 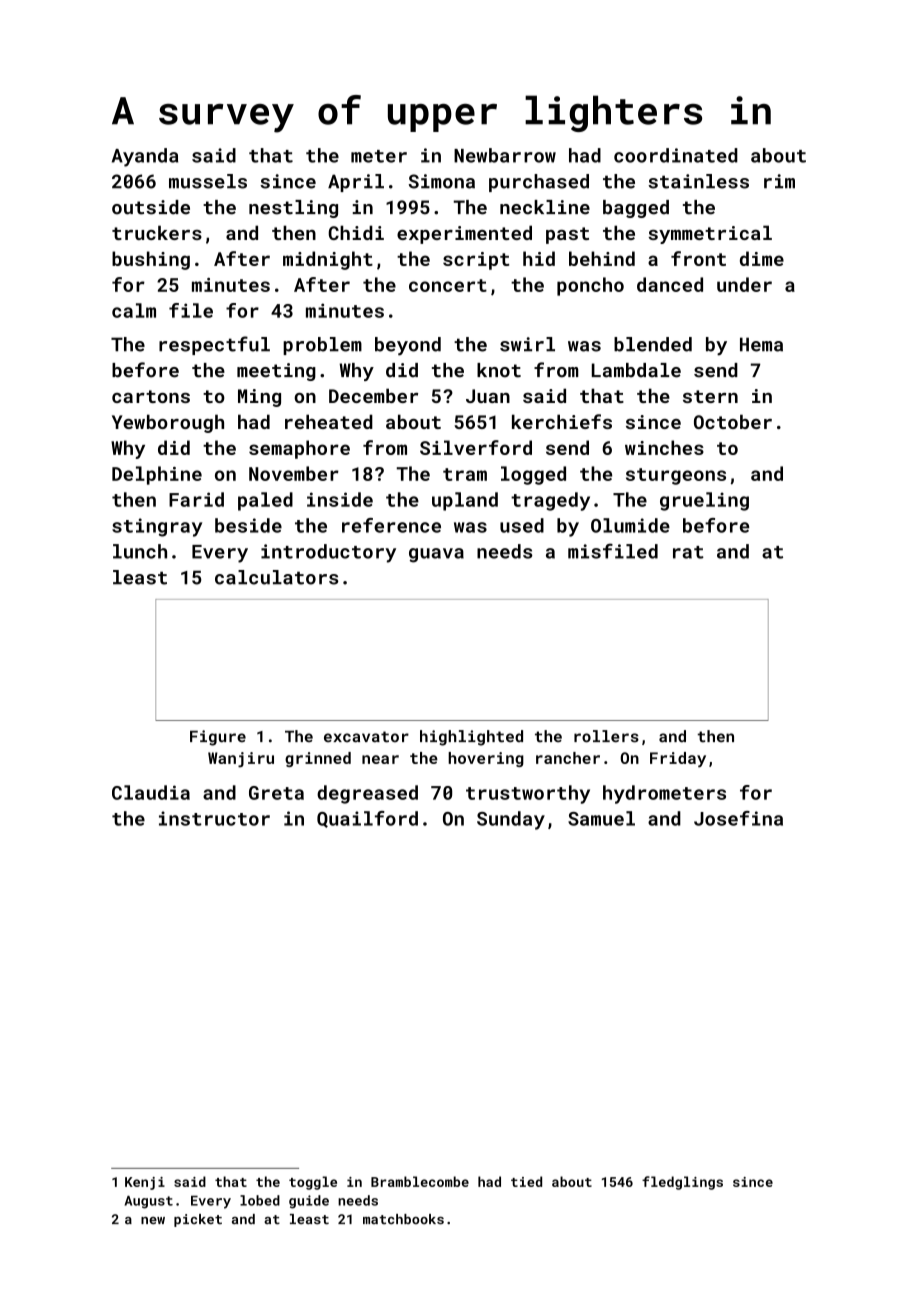 What do you see at coordinates (682, 1183) in the screenshot?
I see `fledglings` at bounding box center [682, 1183].
